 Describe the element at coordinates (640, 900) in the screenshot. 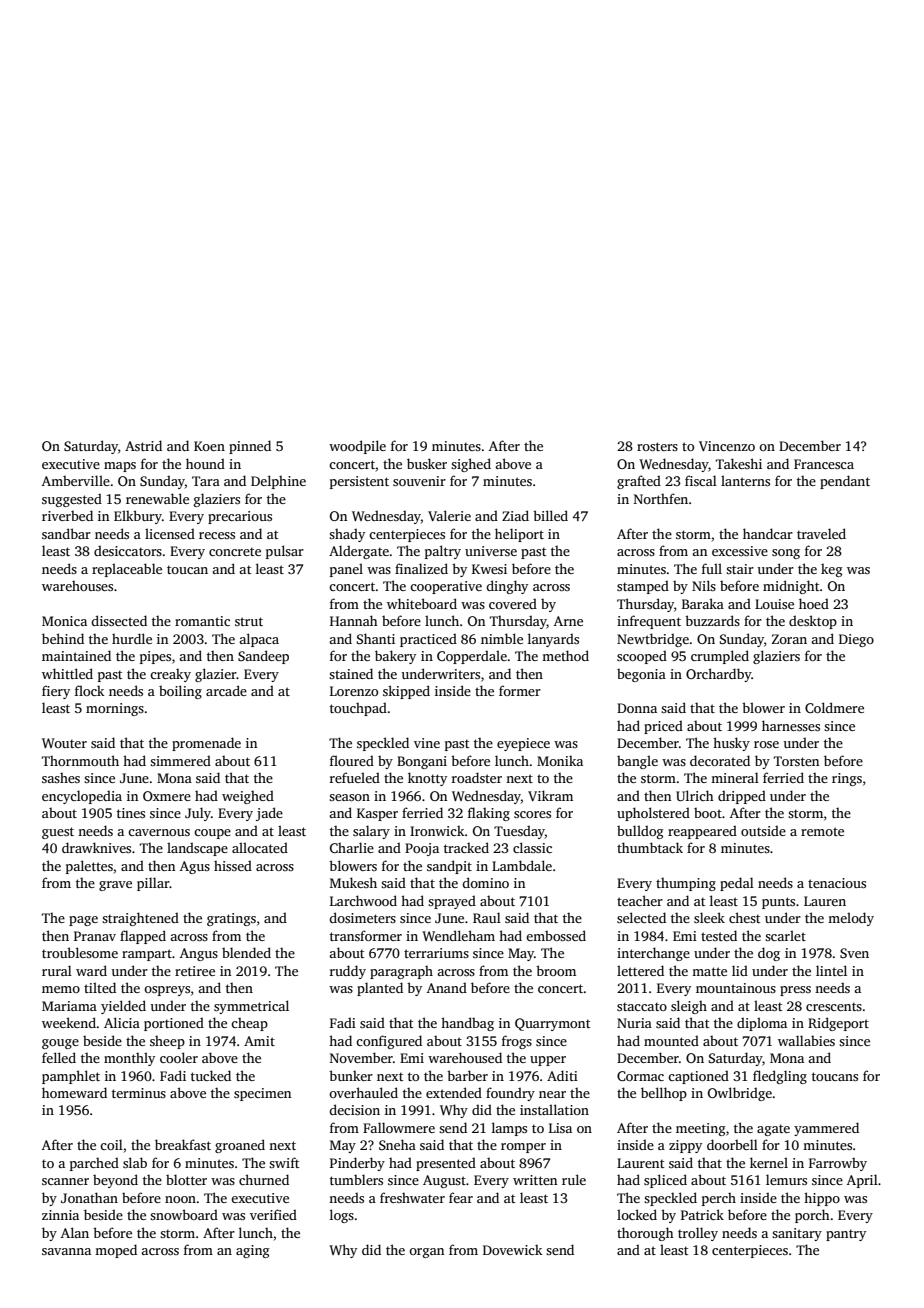

I see `teacher` at that location.
